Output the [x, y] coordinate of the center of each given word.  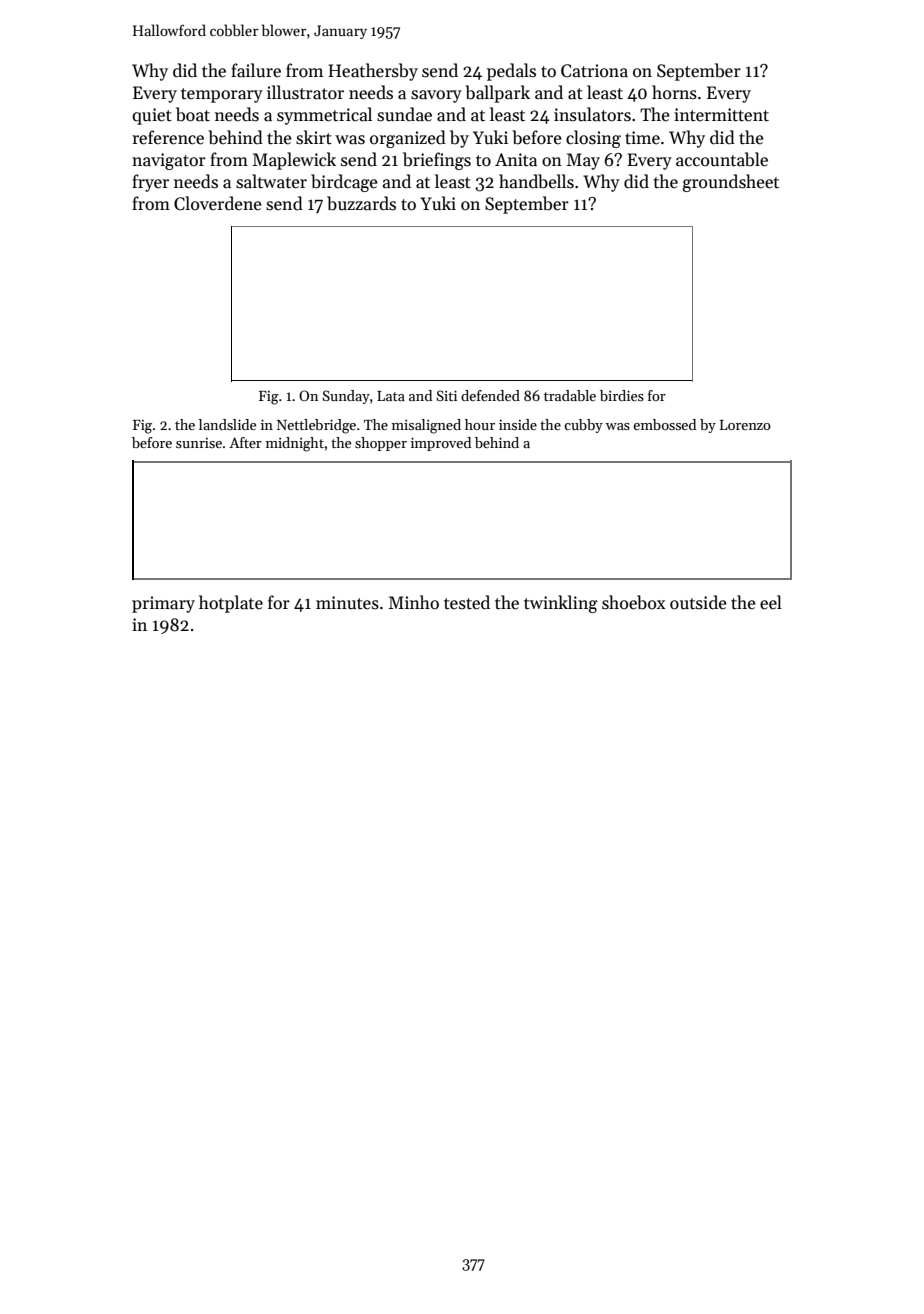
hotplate [231, 604]
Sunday [346, 397]
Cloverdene [218, 203]
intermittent [721, 115]
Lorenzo [745, 425]
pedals [511, 72]
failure [256, 70]
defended [490, 395]
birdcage [344, 183]
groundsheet [730, 183]
